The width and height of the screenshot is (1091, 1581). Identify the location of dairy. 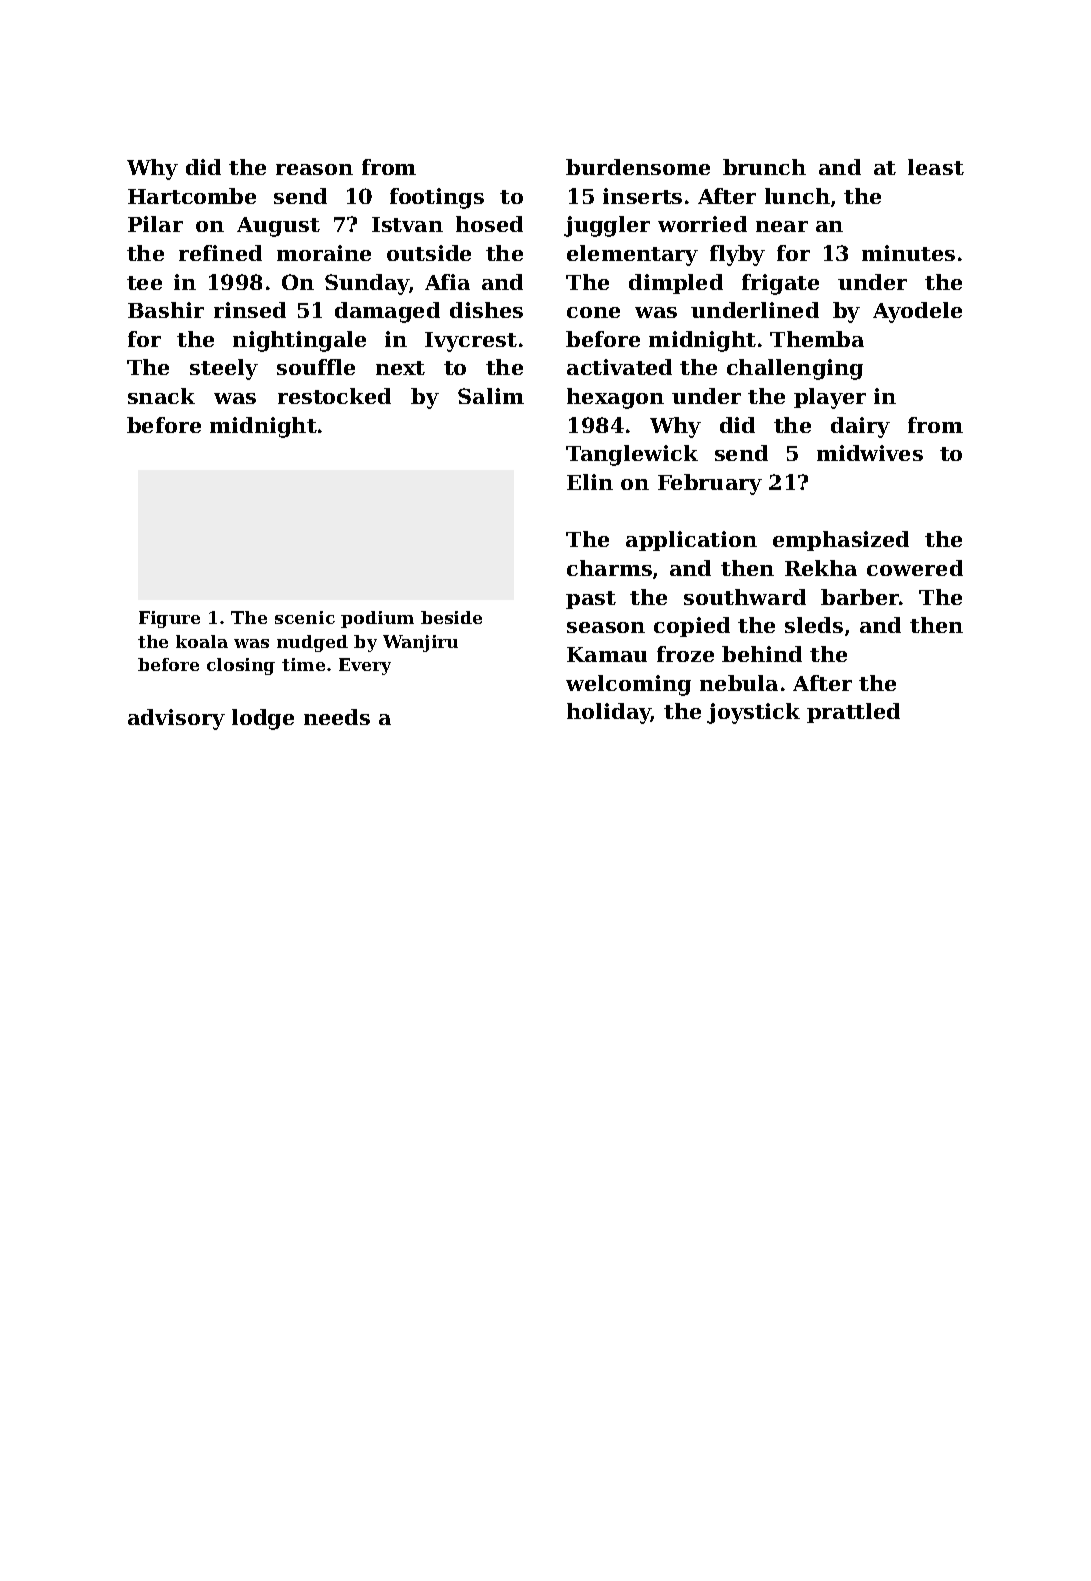
(860, 427).
